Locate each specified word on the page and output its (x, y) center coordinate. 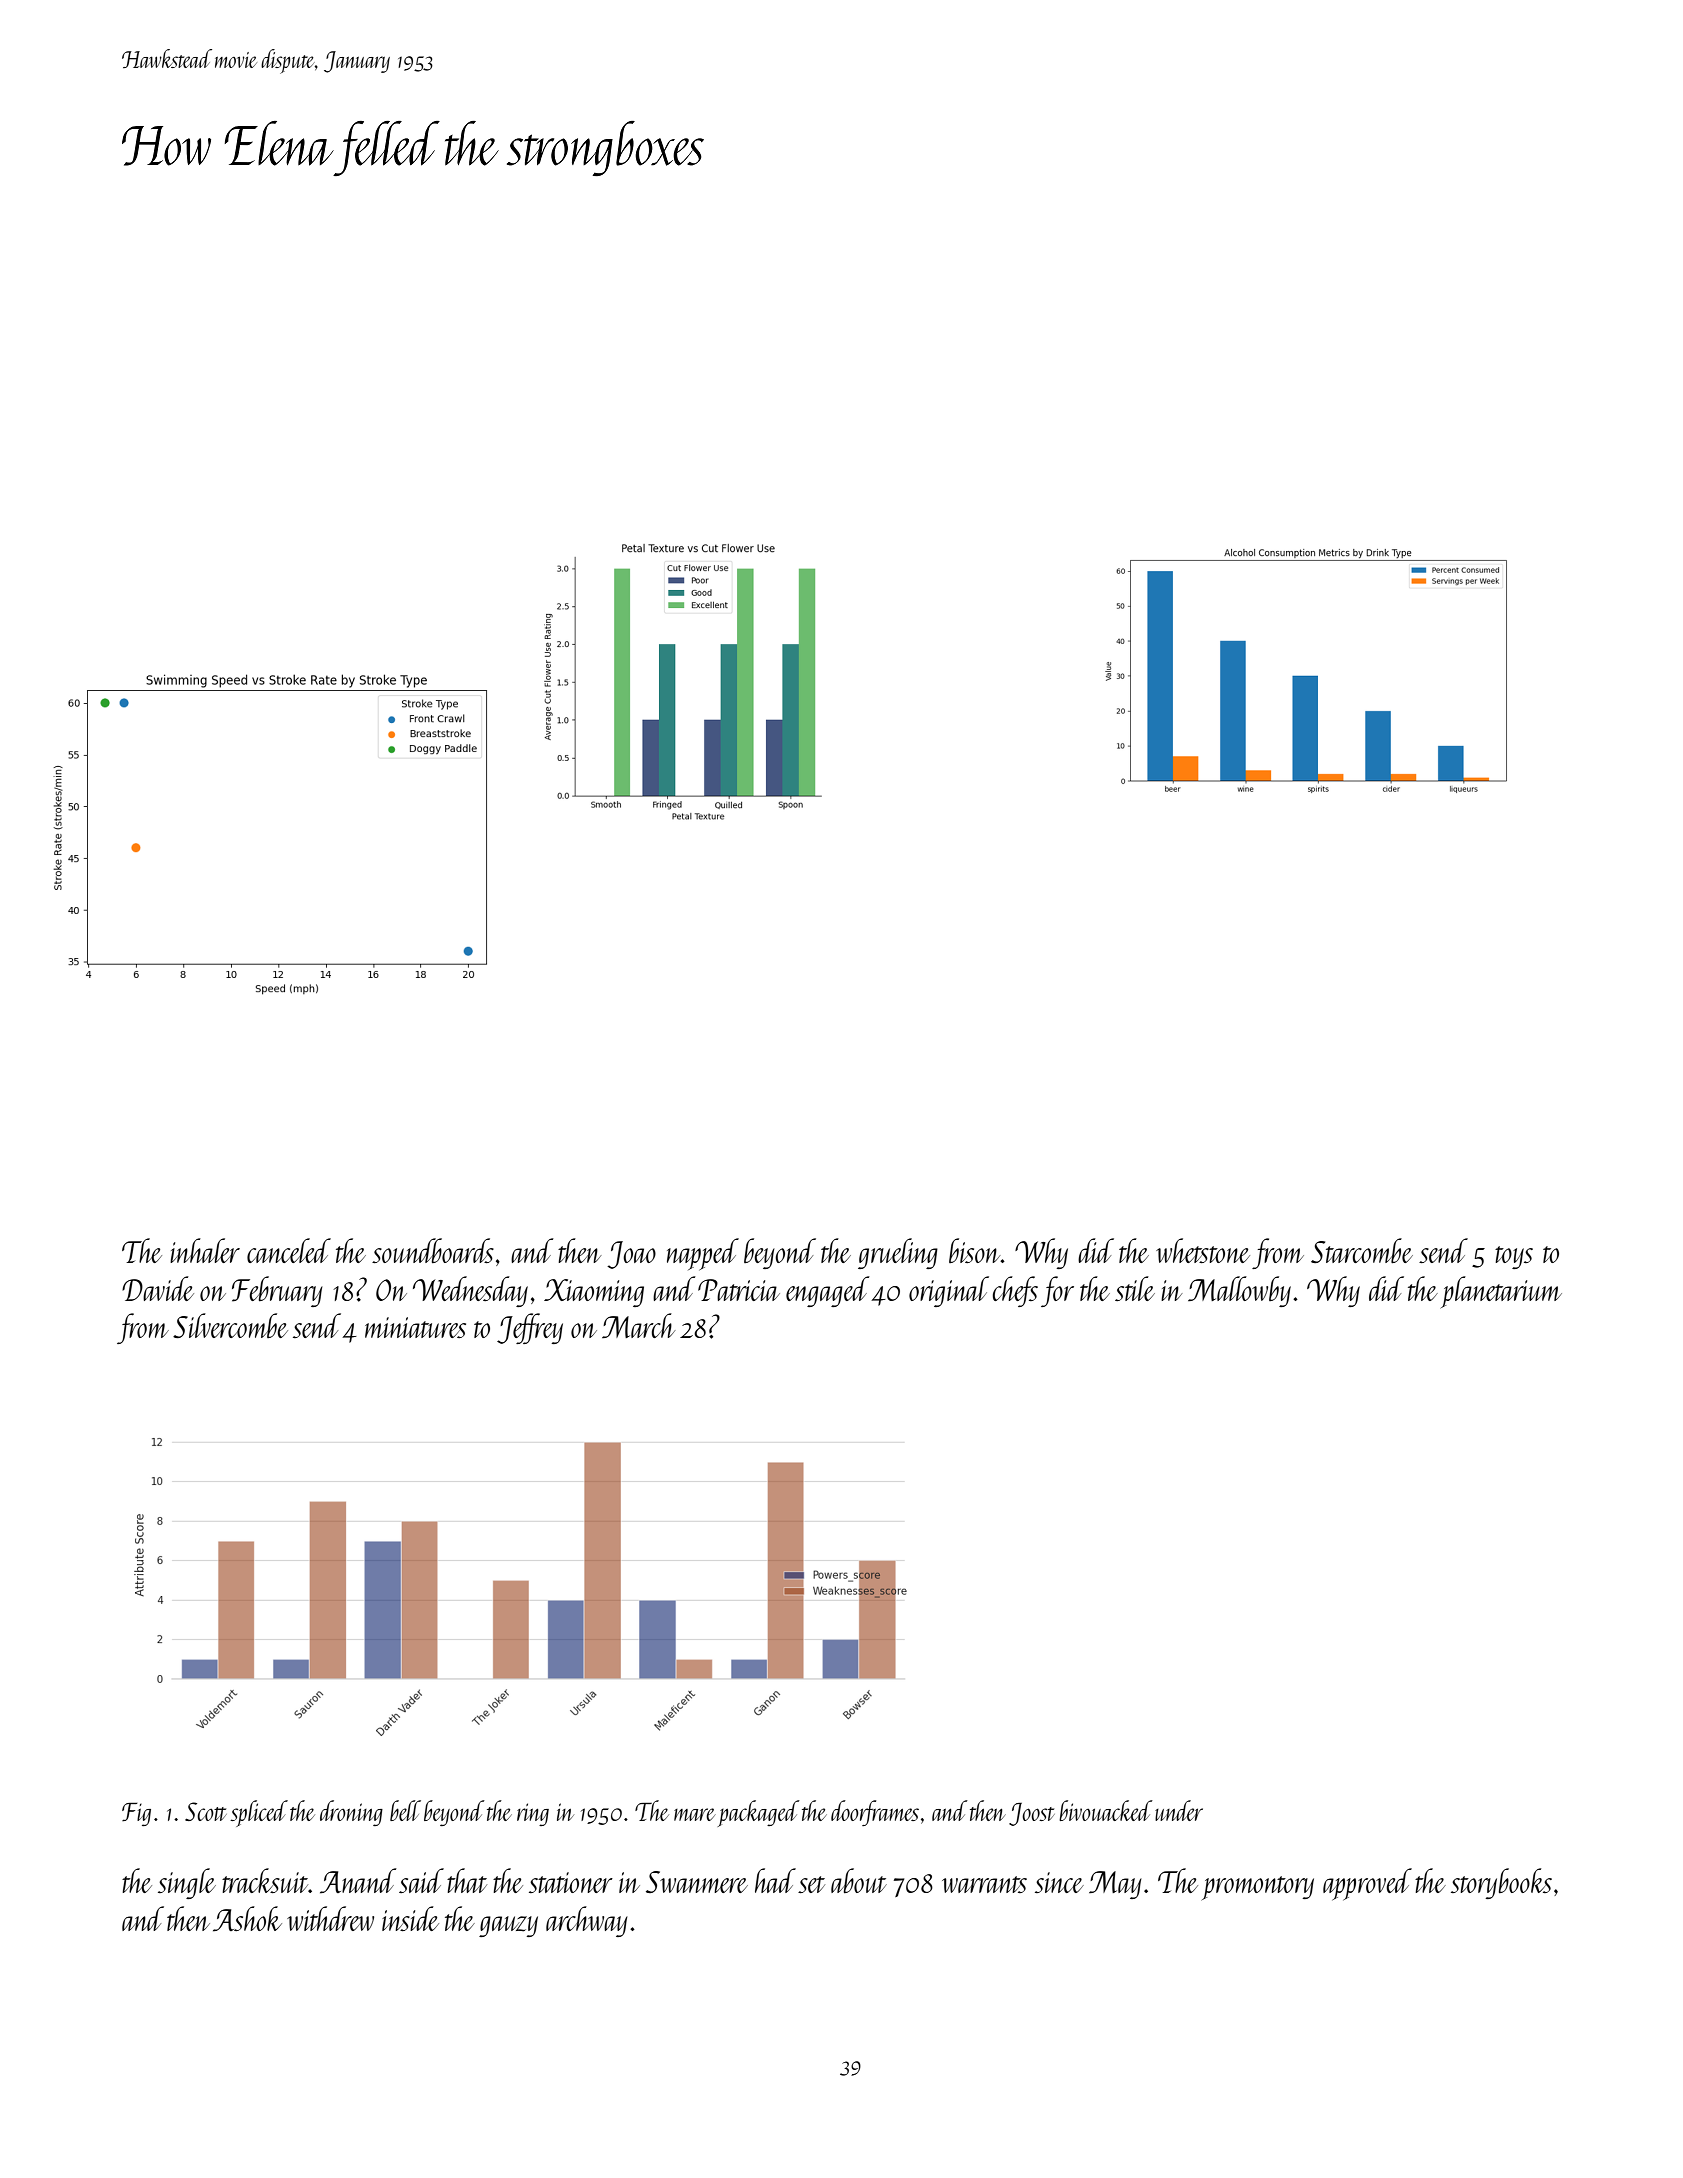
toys (1514, 1257)
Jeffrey (530, 1328)
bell (405, 1810)
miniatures (415, 1327)
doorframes (875, 1813)
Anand (358, 1881)
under (1179, 1810)
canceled (289, 1250)
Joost (1032, 1814)
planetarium (1501, 1292)
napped (703, 1254)
